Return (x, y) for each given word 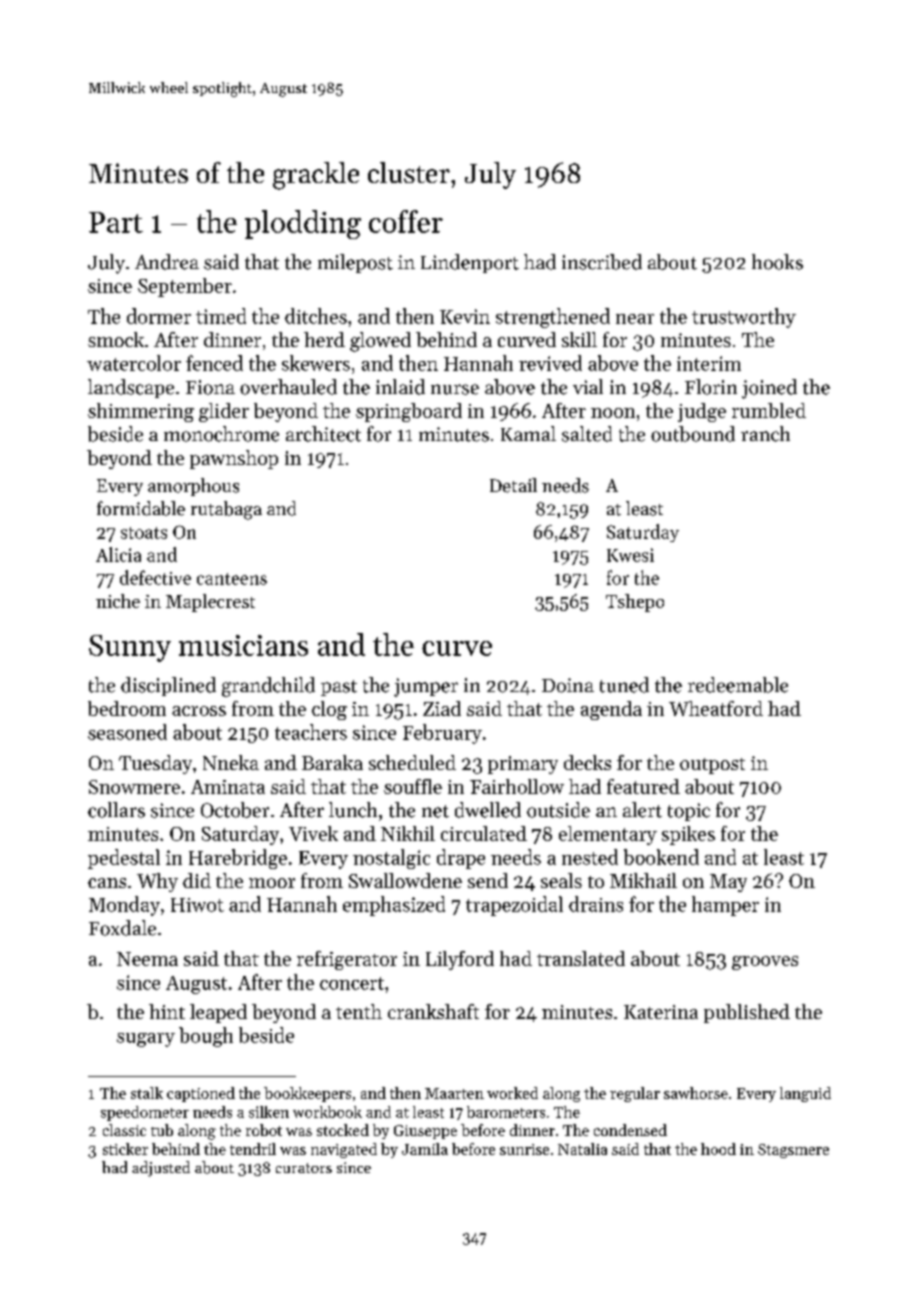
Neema (147, 959)
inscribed (602, 262)
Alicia (118, 554)
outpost (712, 766)
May (728, 883)
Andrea (167, 262)
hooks (777, 262)
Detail (513, 485)
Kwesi (630, 555)
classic (124, 1130)
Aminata (228, 787)
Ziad (442, 708)
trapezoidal (514, 906)
